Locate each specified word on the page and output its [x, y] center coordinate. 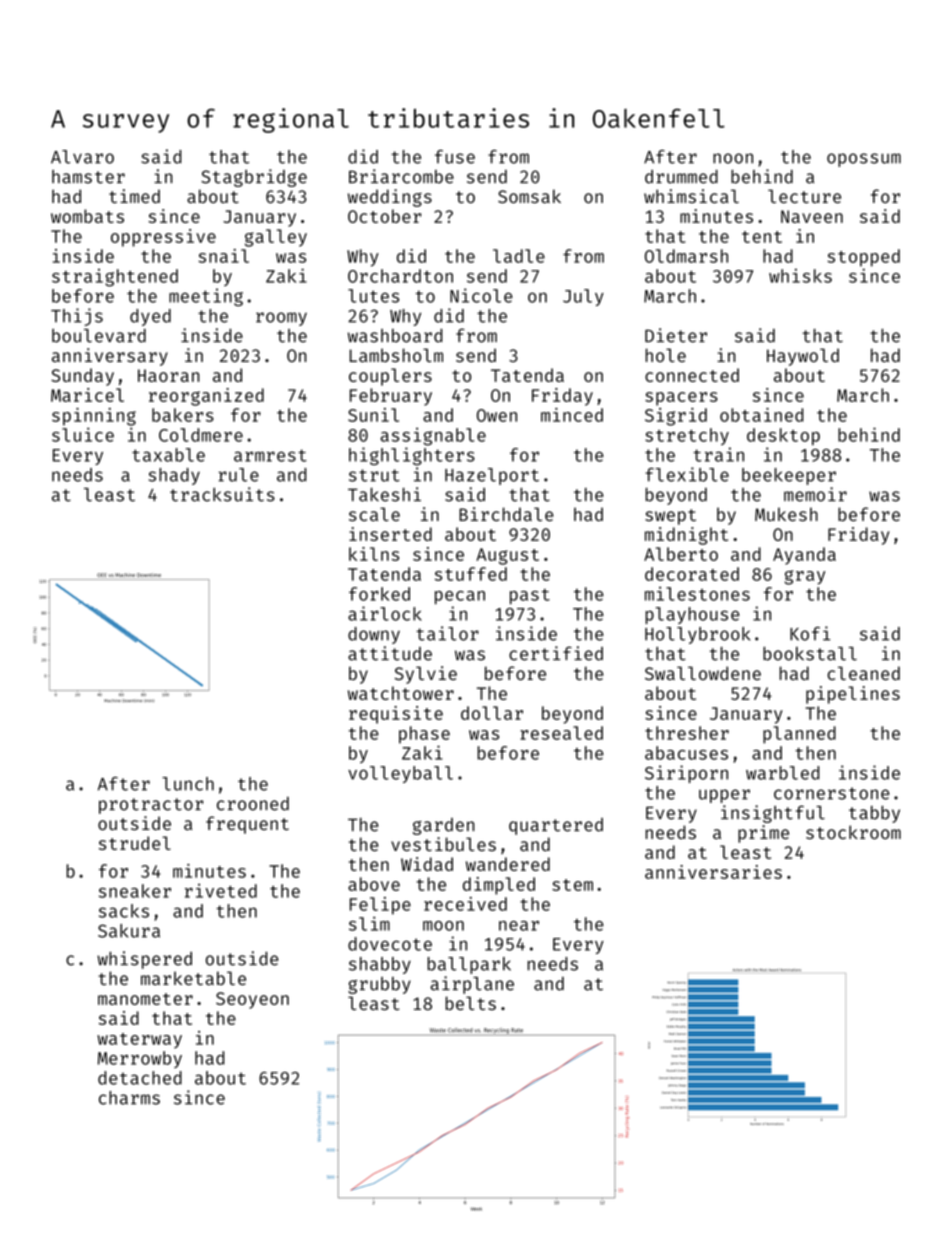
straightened [115, 278]
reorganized [206, 397]
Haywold [803, 357]
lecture [804, 196]
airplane [472, 985]
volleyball [400, 774]
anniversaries [713, 872]
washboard [395, 336]
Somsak [529, 196]
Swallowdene [703, 673]
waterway [139, 1041]
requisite [396, 715]
